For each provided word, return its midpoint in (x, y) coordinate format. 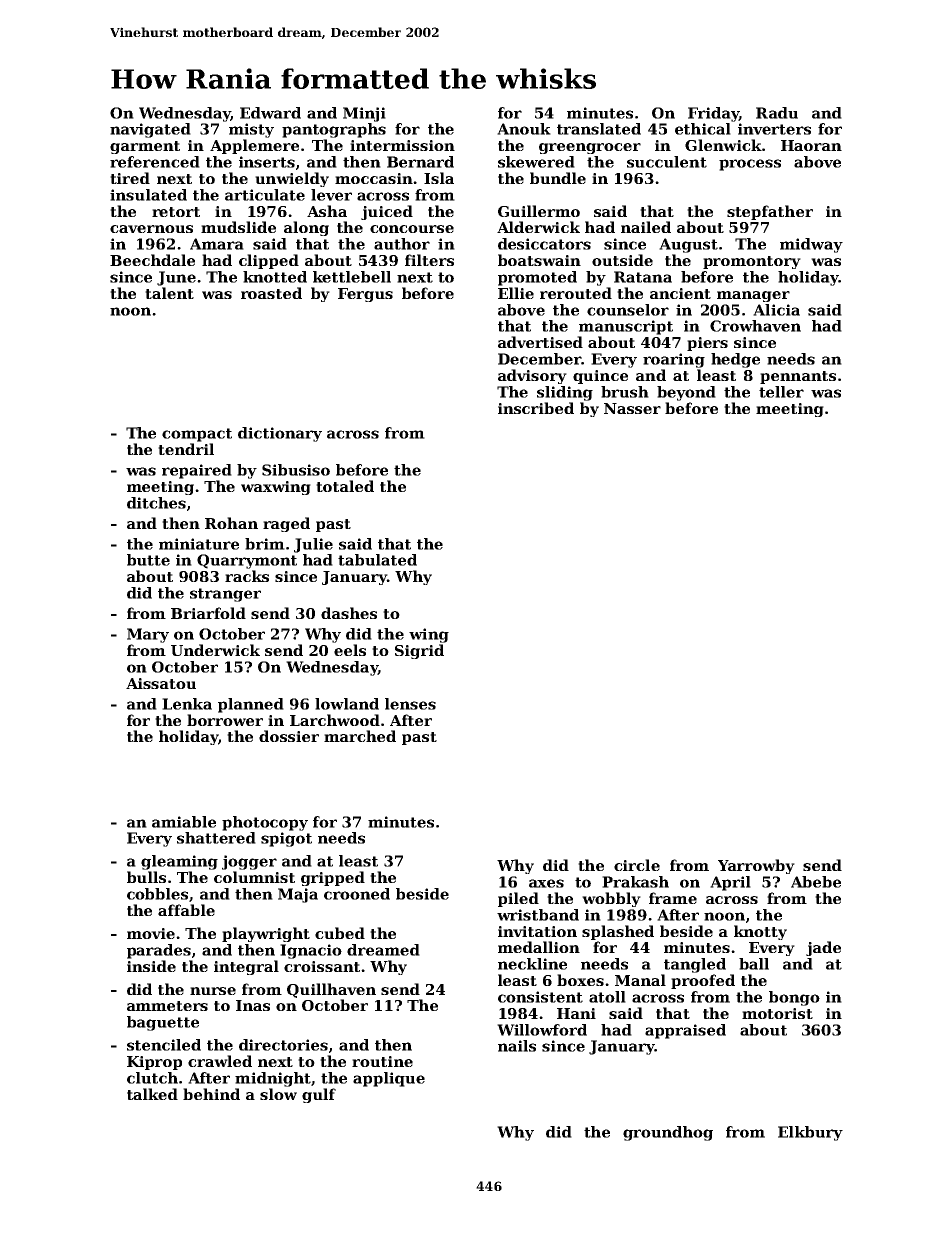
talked (152, 1094)
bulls (146, 877)
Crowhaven (755, 326)
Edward (270, 113)
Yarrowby (756, 866)
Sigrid (419, 651)
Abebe (816, 882)
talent (169, 293)
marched (360, 736)
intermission (402, 145)
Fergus (365, 295)
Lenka (187, 704)
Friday (713, 114)
